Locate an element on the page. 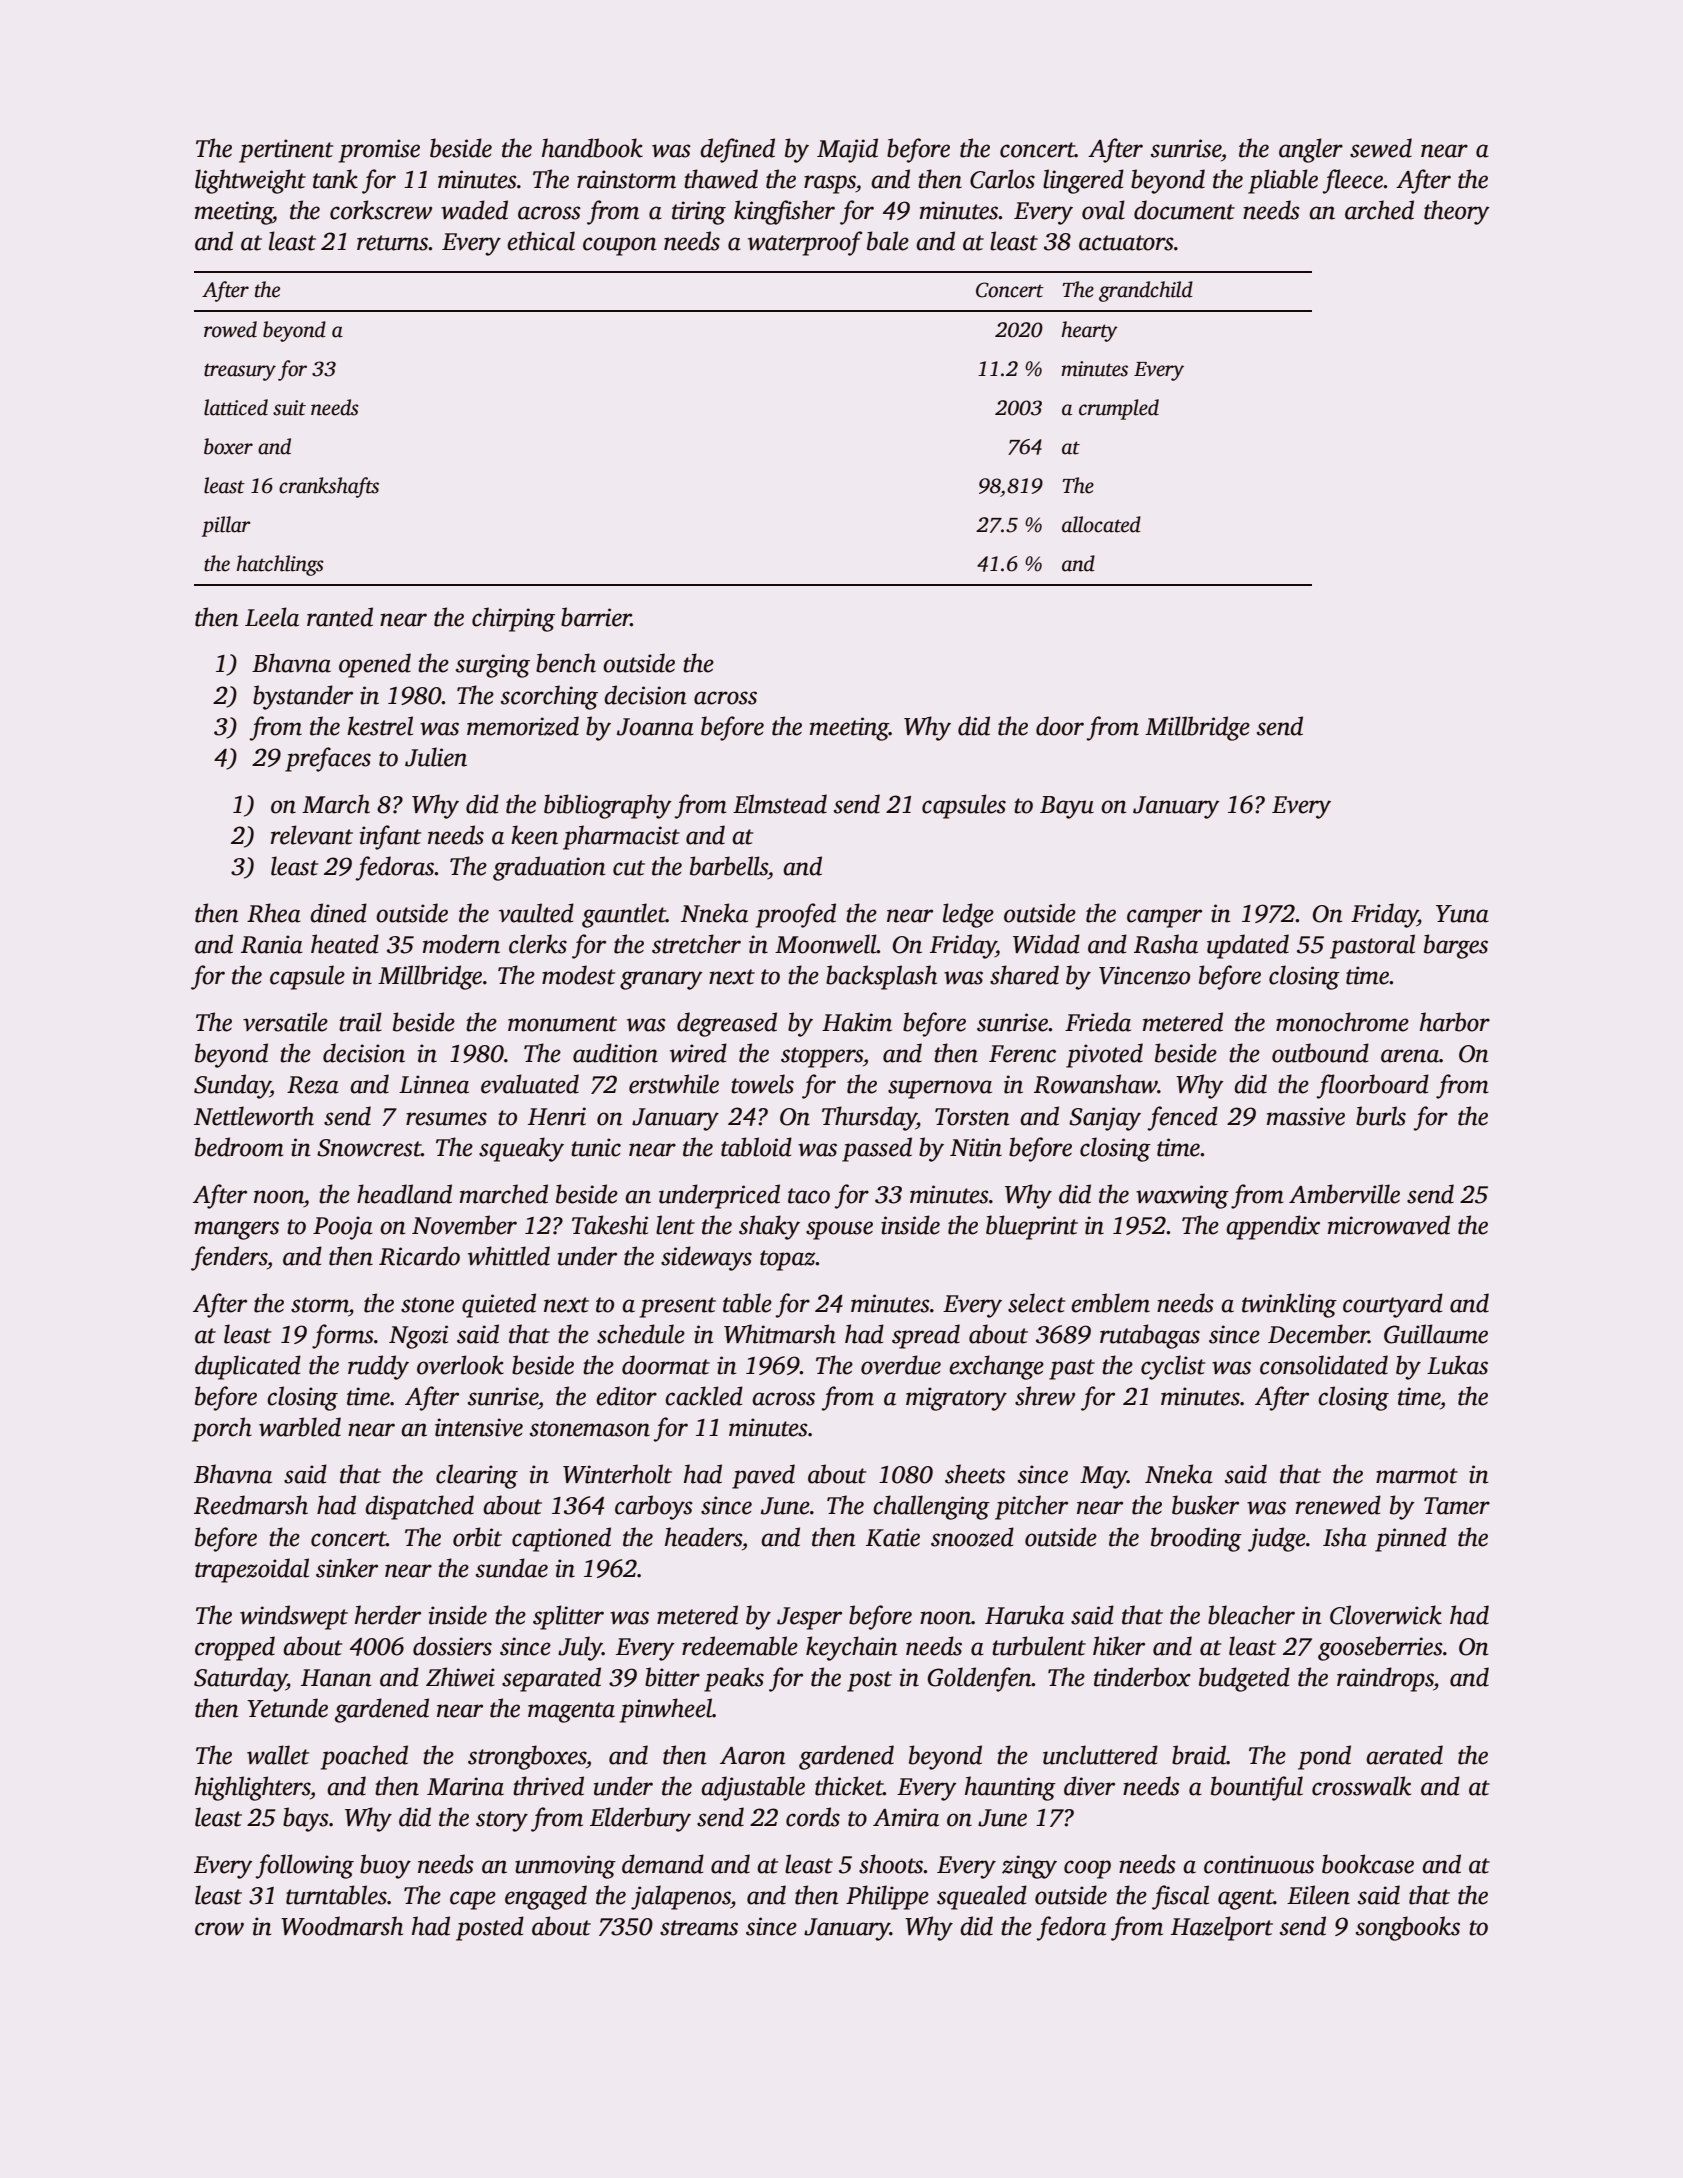 This document has width=1683, height=2178. Woodmarsh is located at coordinates (342, 1926).
